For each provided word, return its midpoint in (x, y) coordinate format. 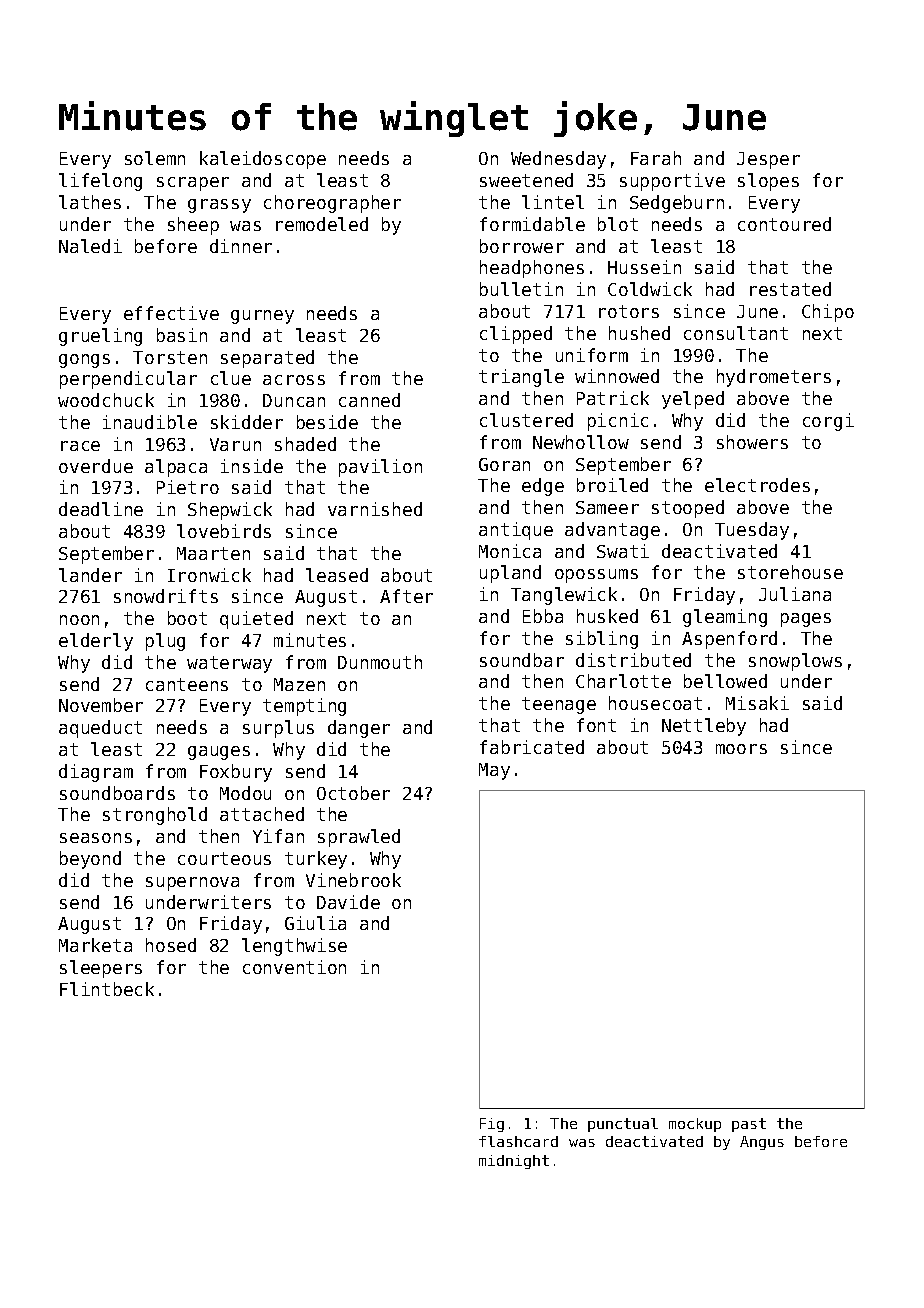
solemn (155, 158)
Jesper (768, 160)
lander (90, 575)
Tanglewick (564, 596)
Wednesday (558, 160)
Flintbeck (107, 989)
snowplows (795, 662)
